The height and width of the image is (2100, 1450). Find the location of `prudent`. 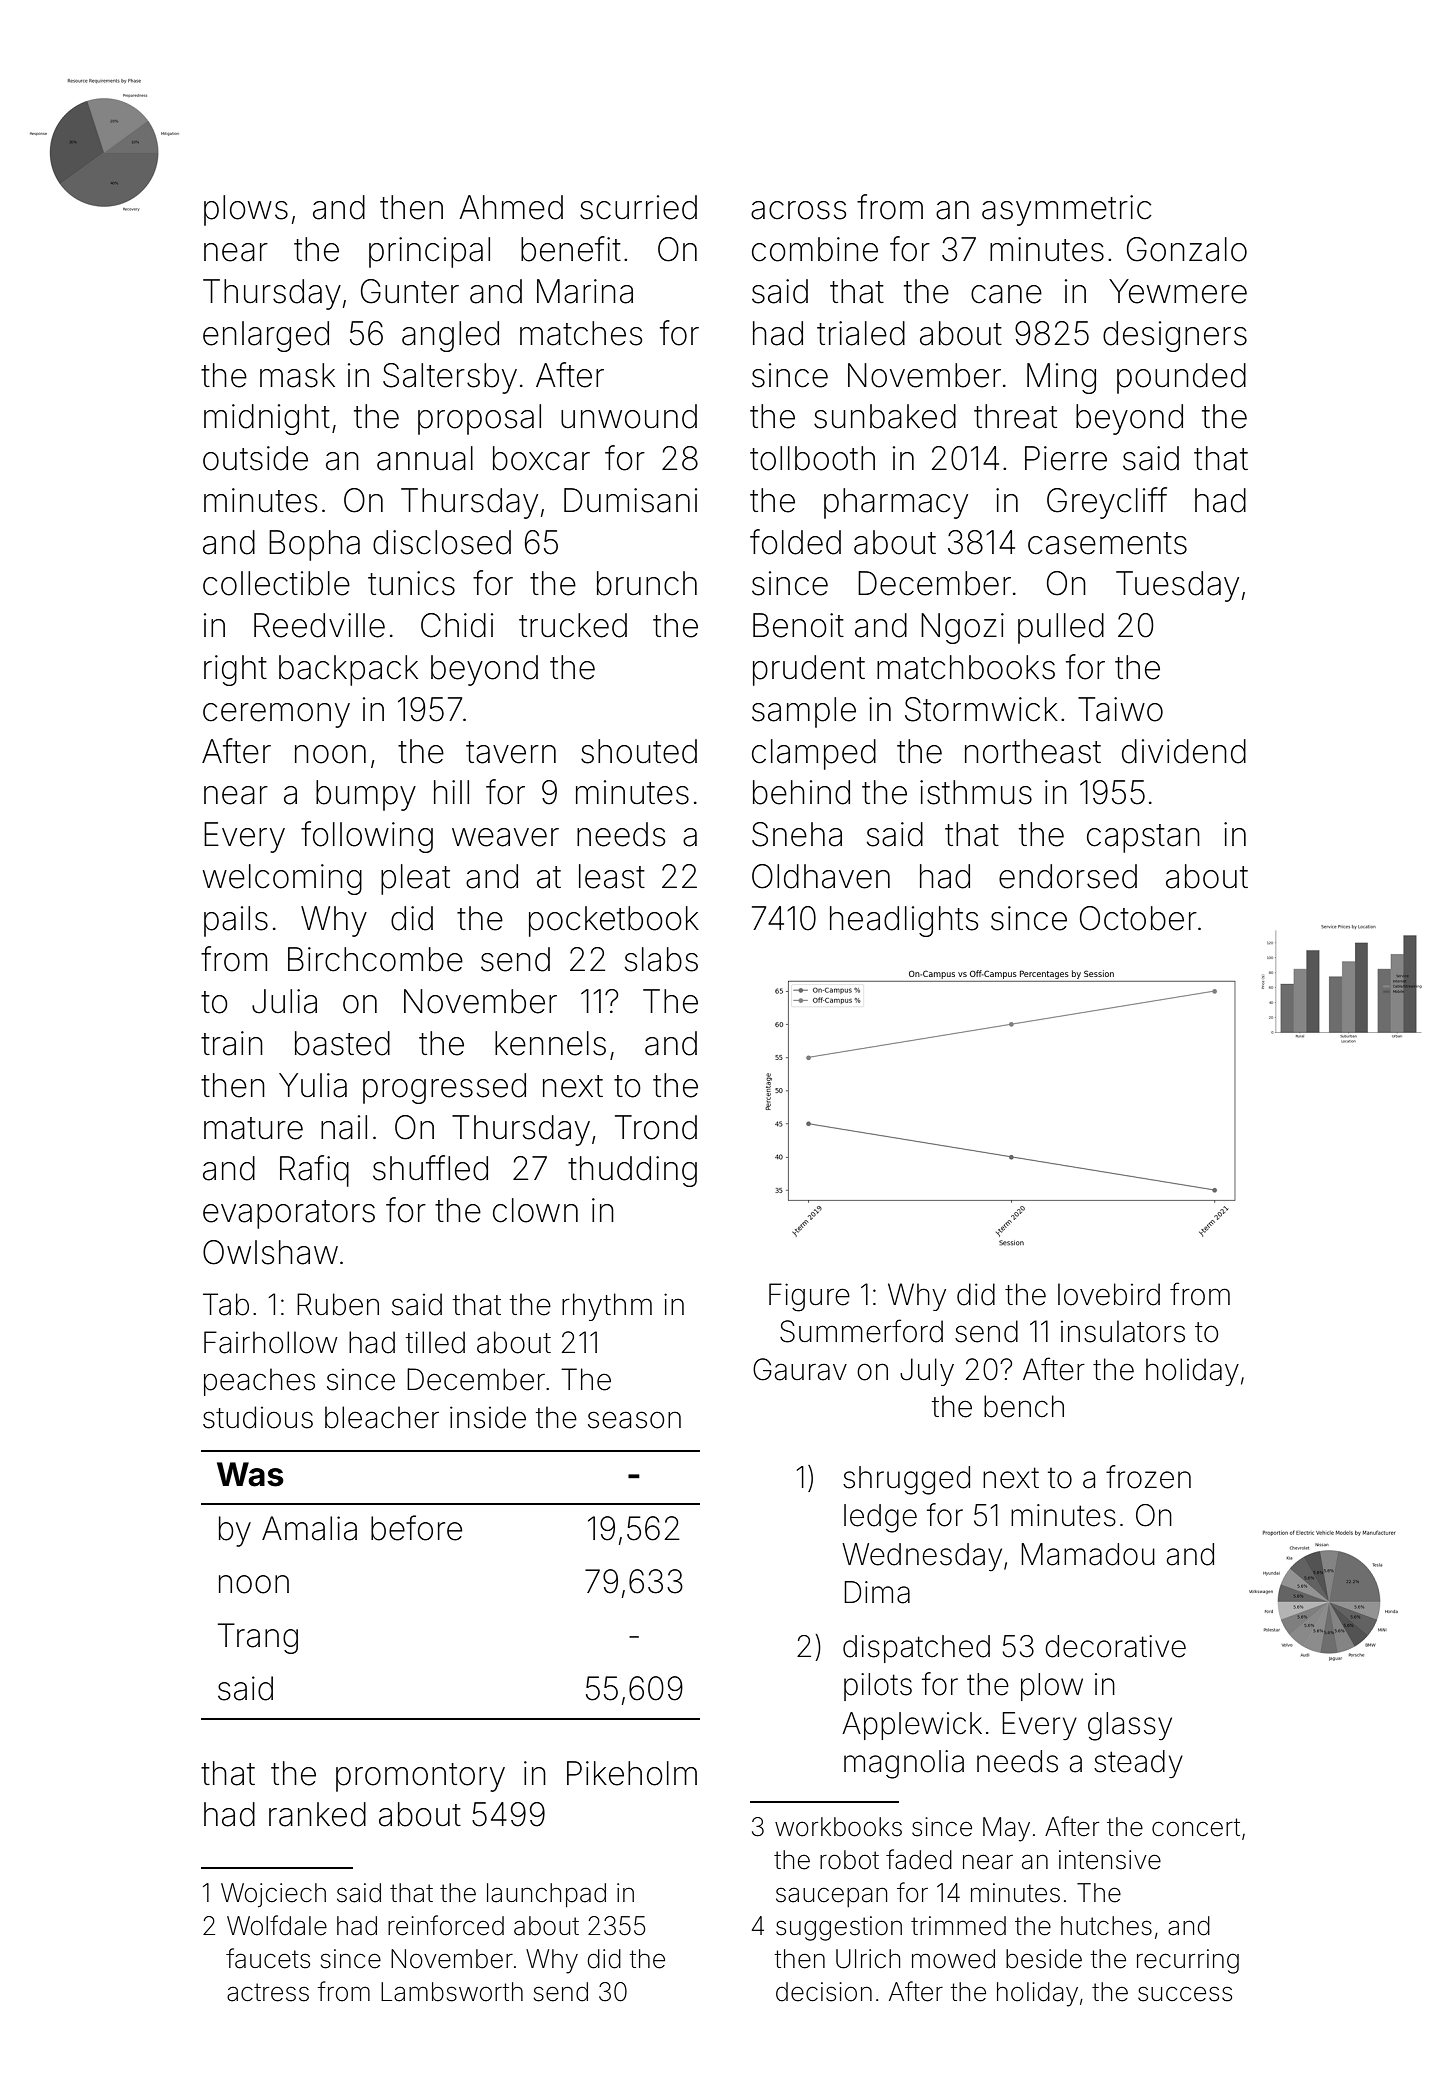

prudent is located at coordinates (809, 670).
